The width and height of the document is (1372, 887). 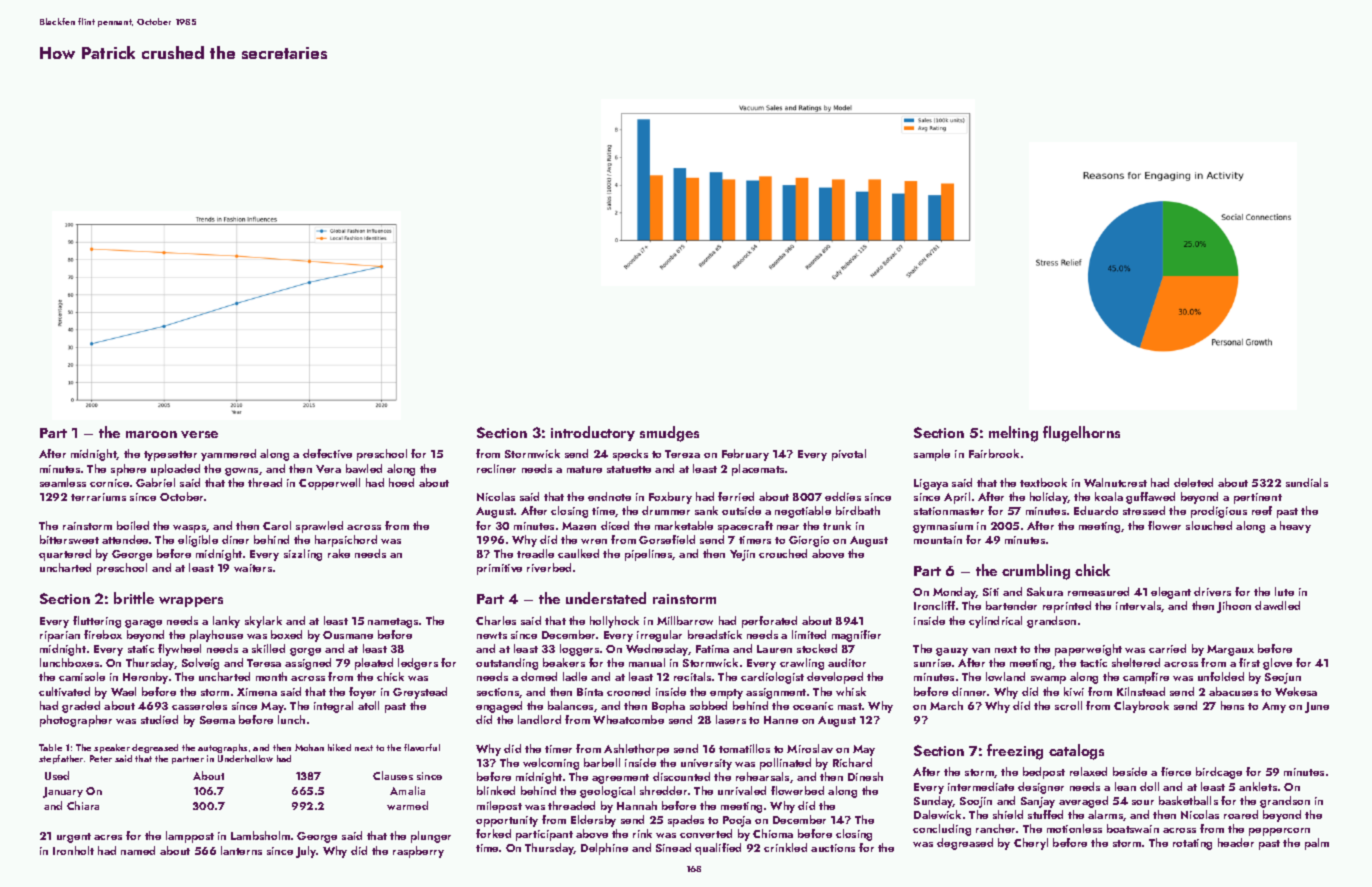 What do you see at coordinates (833, 848) in the document?
I see `auctions` at bounding box center [833, 848].
